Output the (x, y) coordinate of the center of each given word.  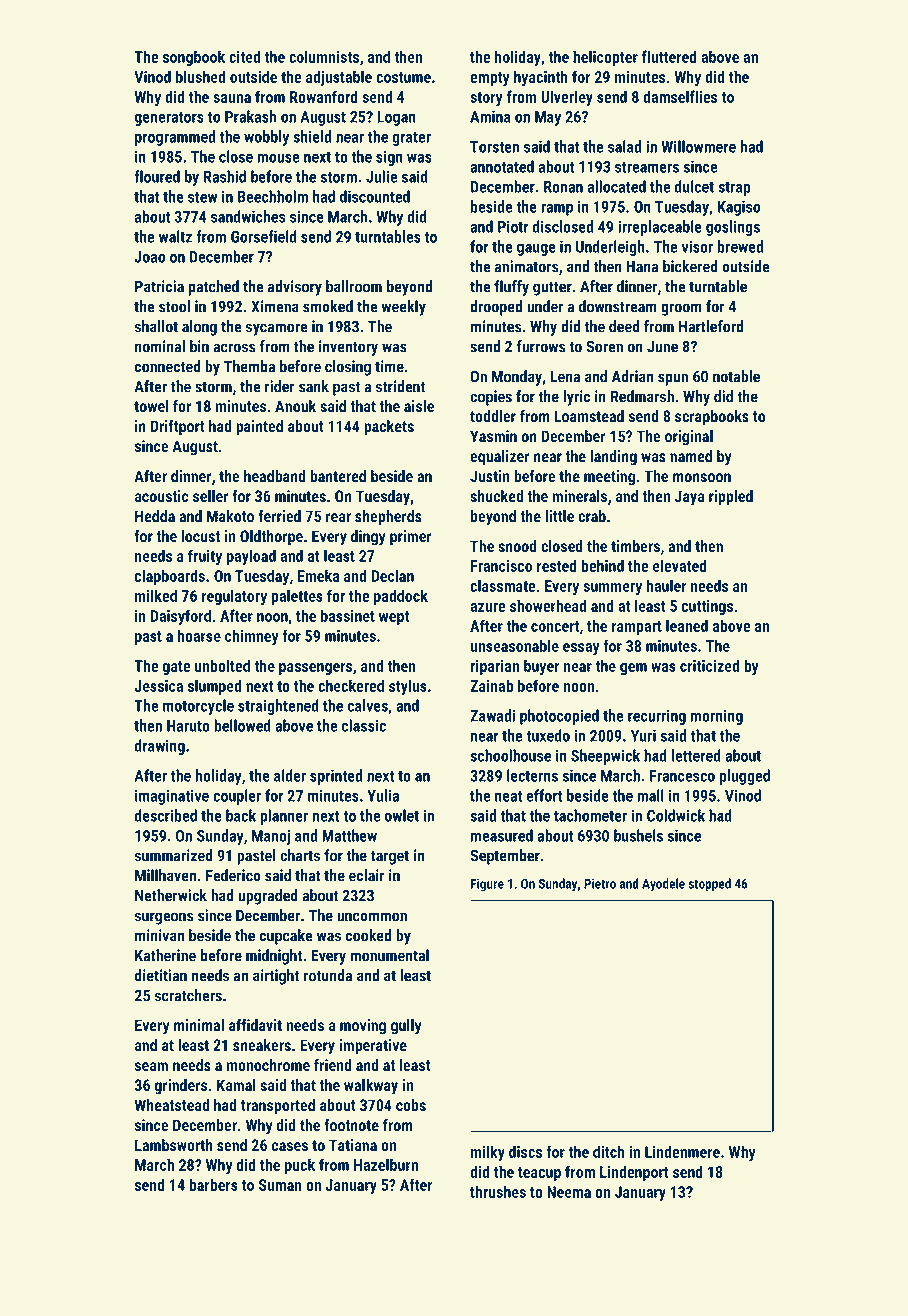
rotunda (328, 975)
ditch (608, 1151)
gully (406, 1027)
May (548, 118)
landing (613, 458)
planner (284, 817)
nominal (160, 346)
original (689, 438)
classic (364, 725)
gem (633, 669)
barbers (213, 1184)
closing (348, 368)
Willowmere (698, 146)
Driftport (178, 428)
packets (389, 428)
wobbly (266, 138)
